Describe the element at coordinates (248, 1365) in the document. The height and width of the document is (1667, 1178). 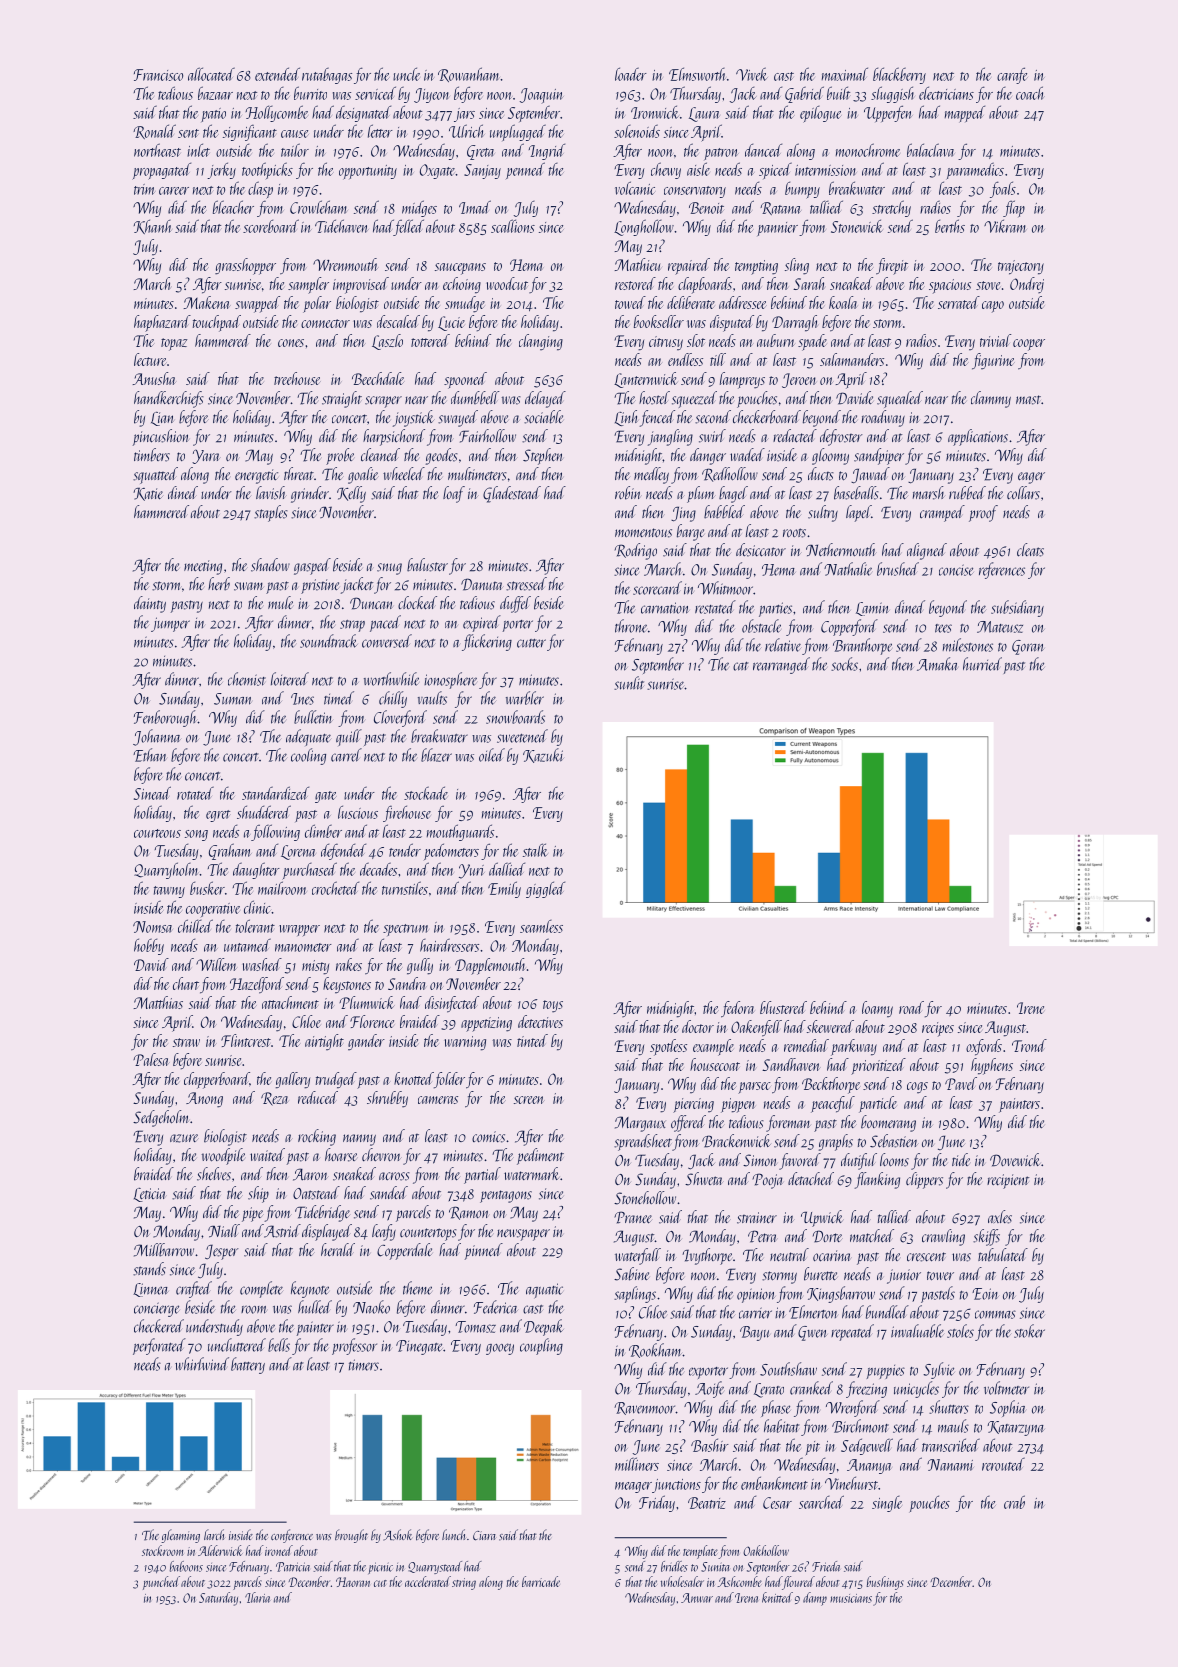
I see `battery` at that location.
